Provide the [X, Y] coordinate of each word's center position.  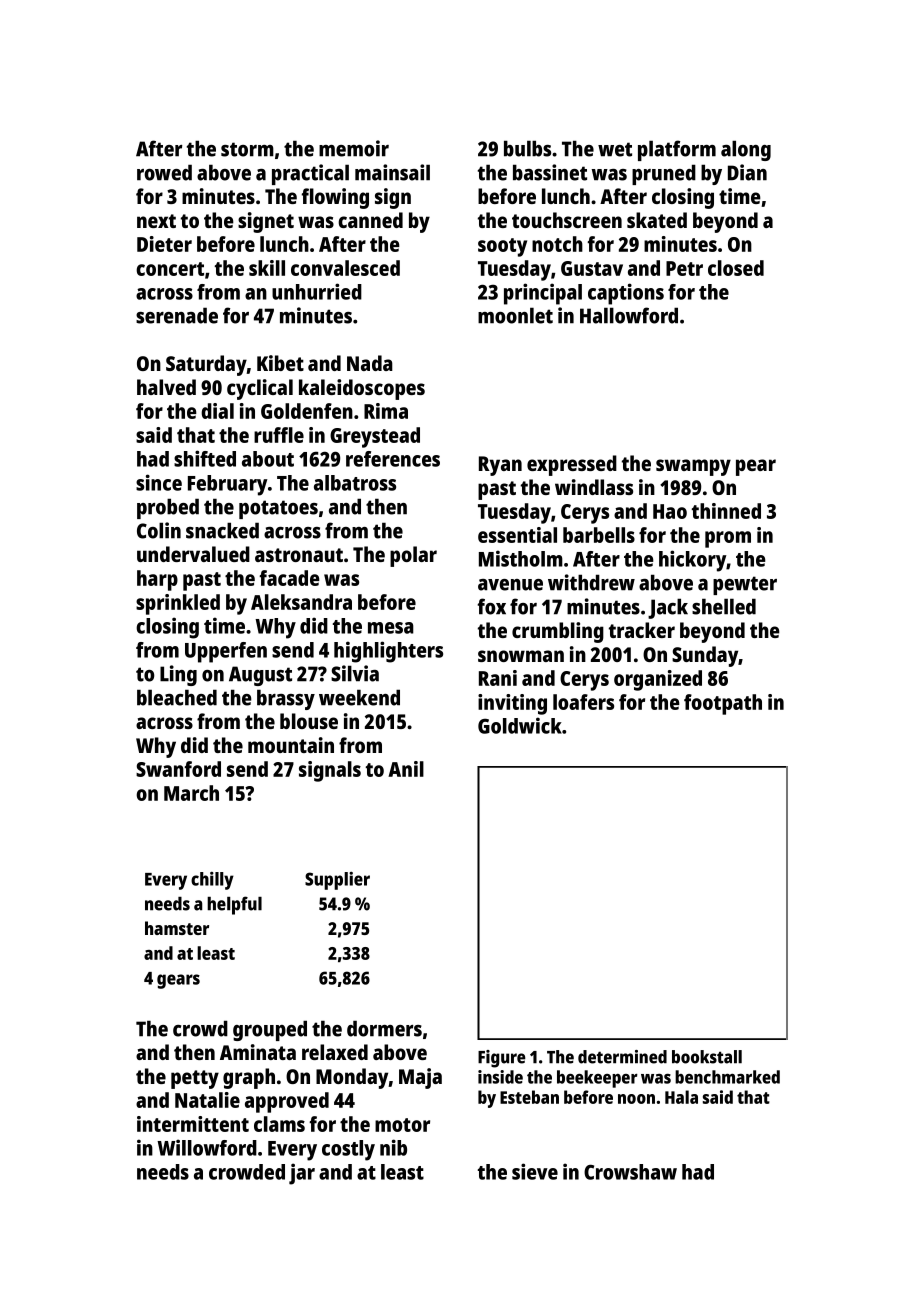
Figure [502, 1059]
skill [267, 268]
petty [195, 1079]
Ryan [500, 466]
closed [736, 268]
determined [622, 1057]
